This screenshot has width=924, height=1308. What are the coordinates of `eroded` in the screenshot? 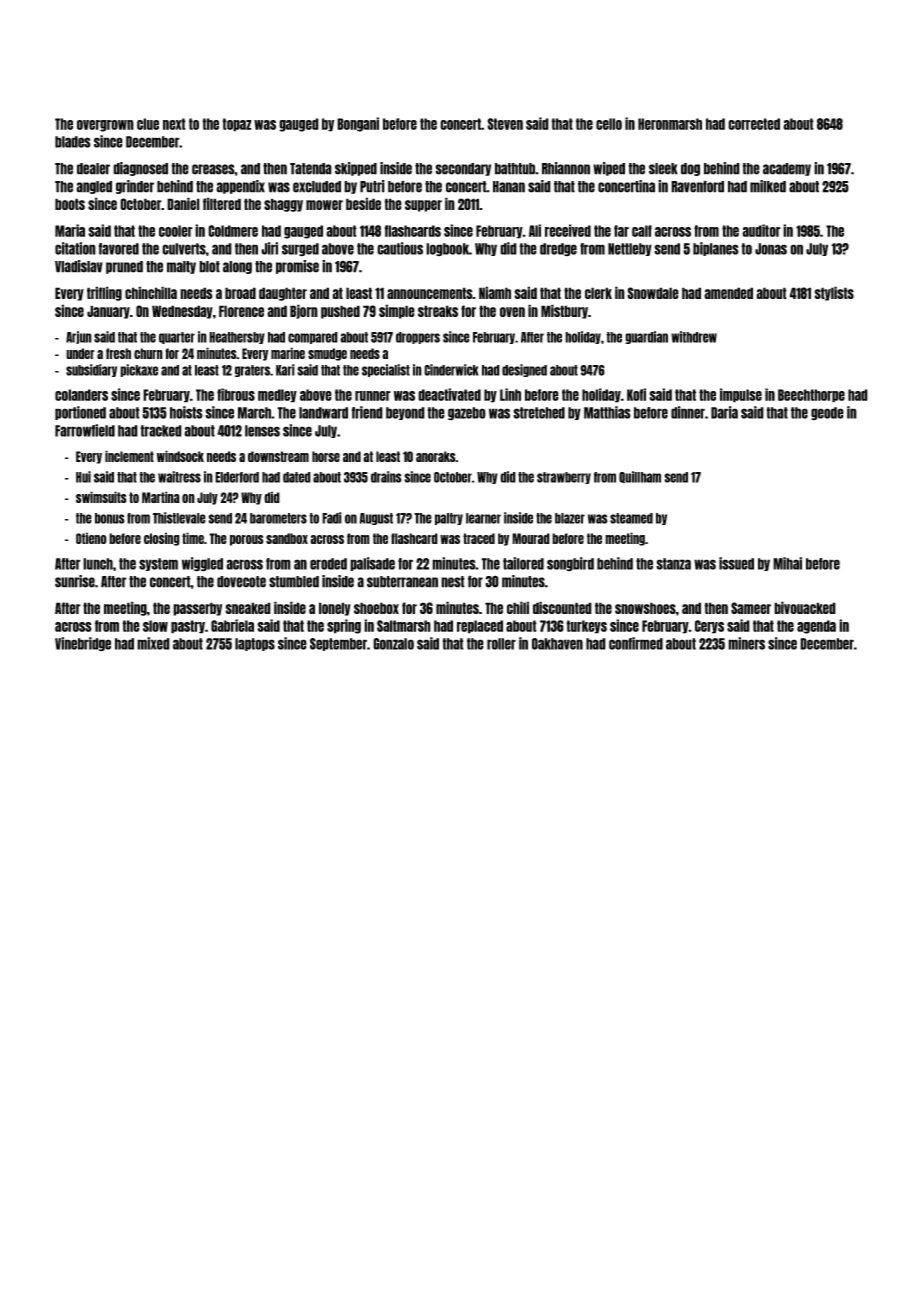 It's located at (328, 564).
